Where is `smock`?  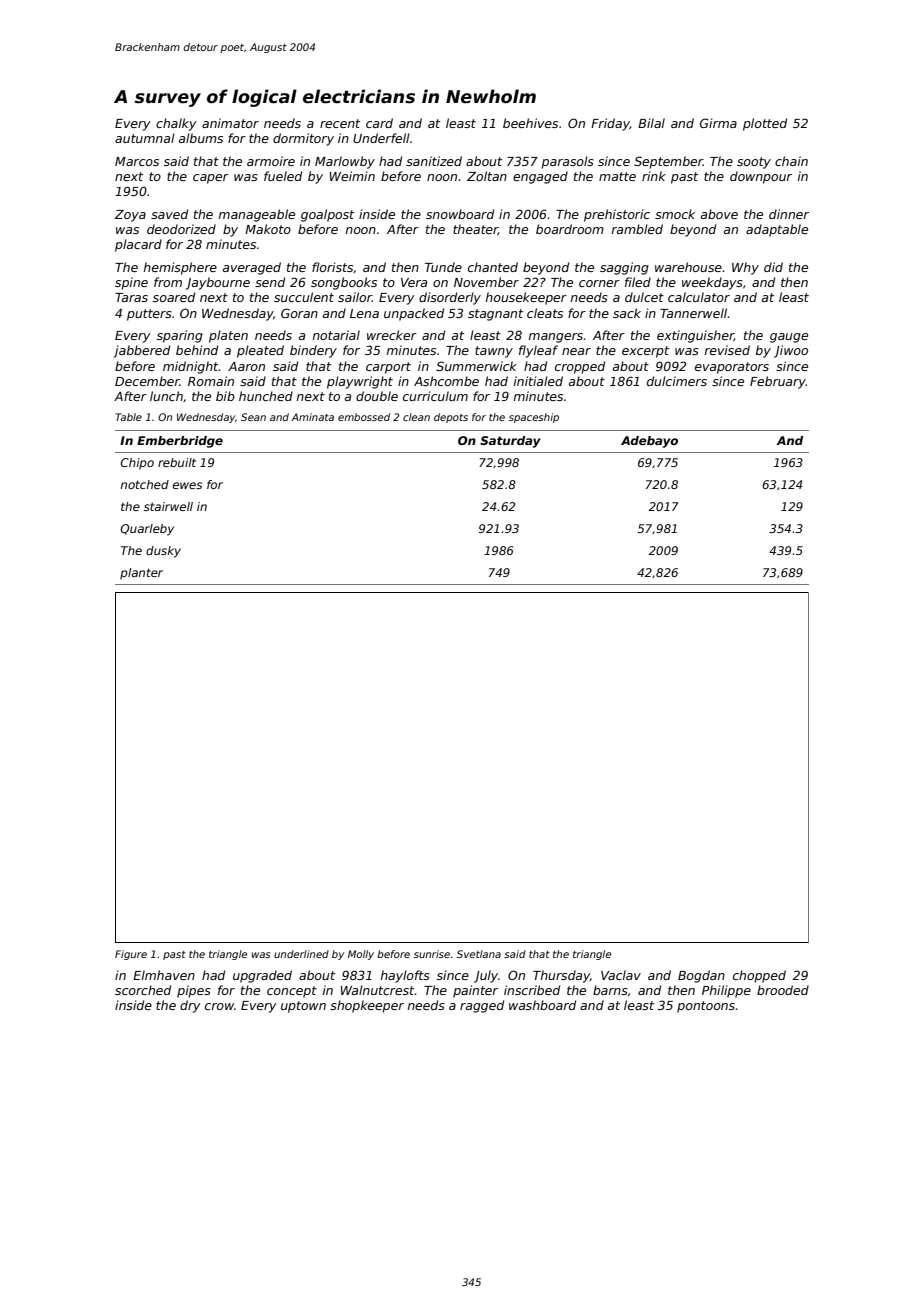
smock is located at coordinates (675, 214).
